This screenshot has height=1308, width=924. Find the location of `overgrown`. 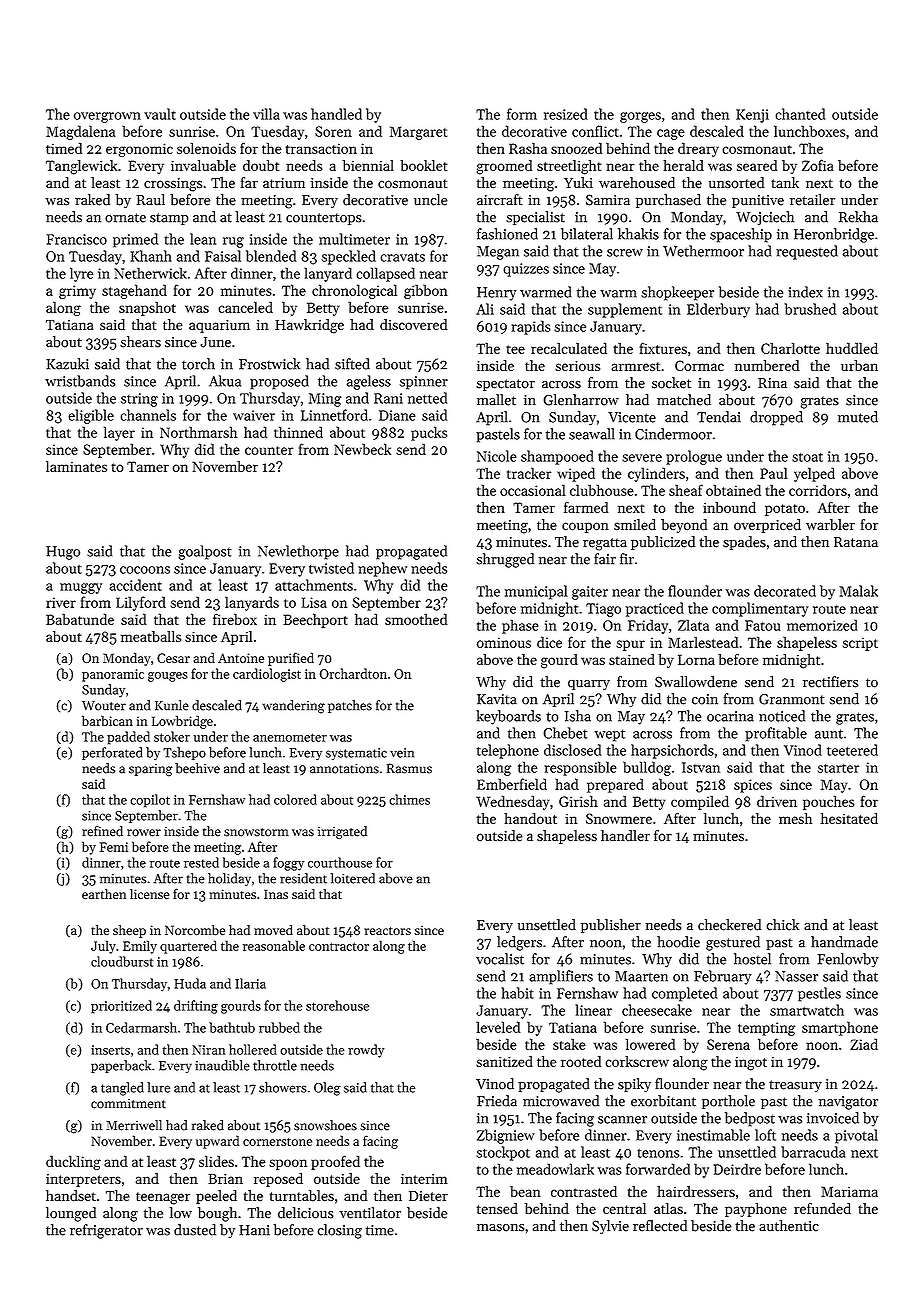

overgrown is located at coordinates (107, 117).
